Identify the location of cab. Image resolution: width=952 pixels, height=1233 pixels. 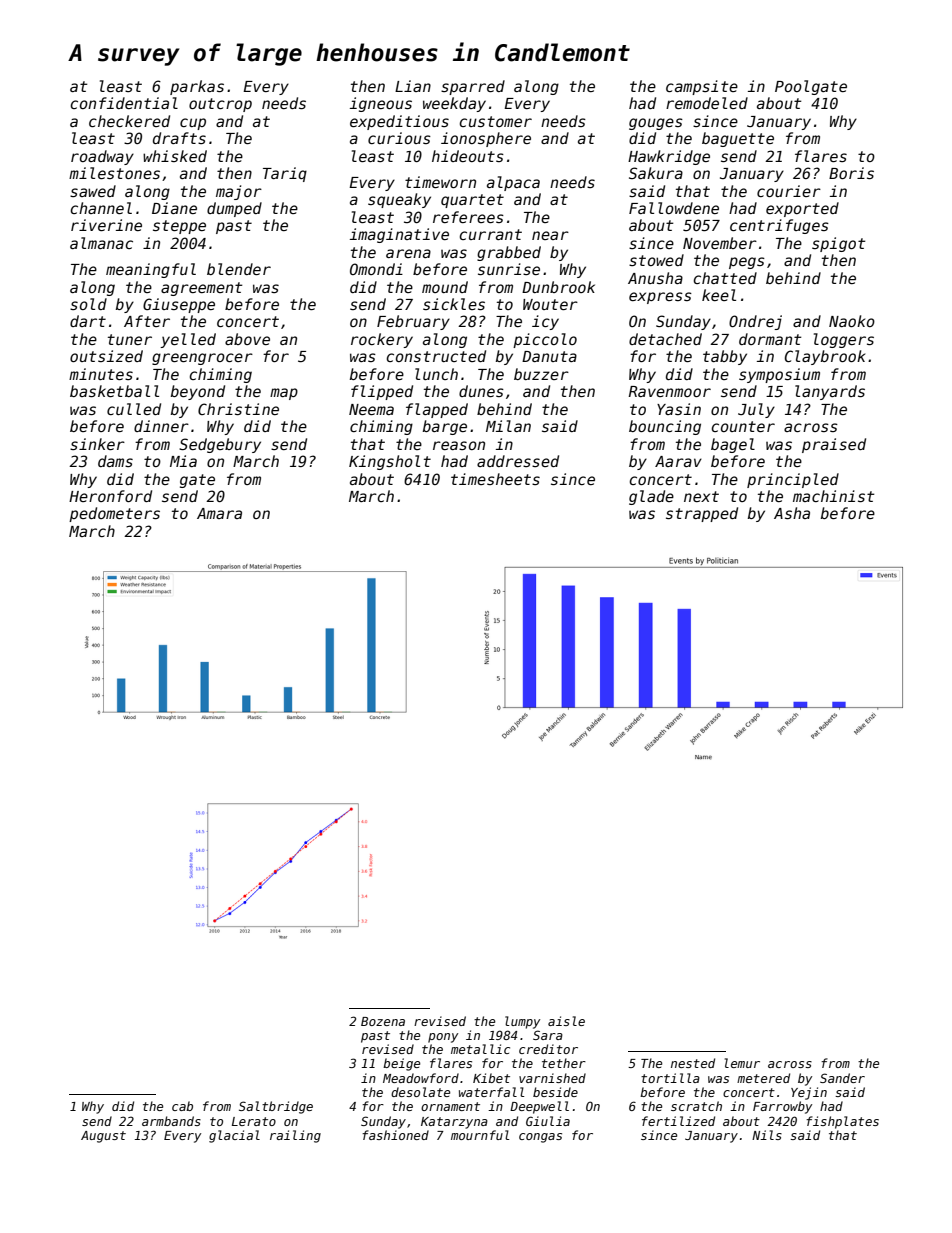
(182, 1106).
